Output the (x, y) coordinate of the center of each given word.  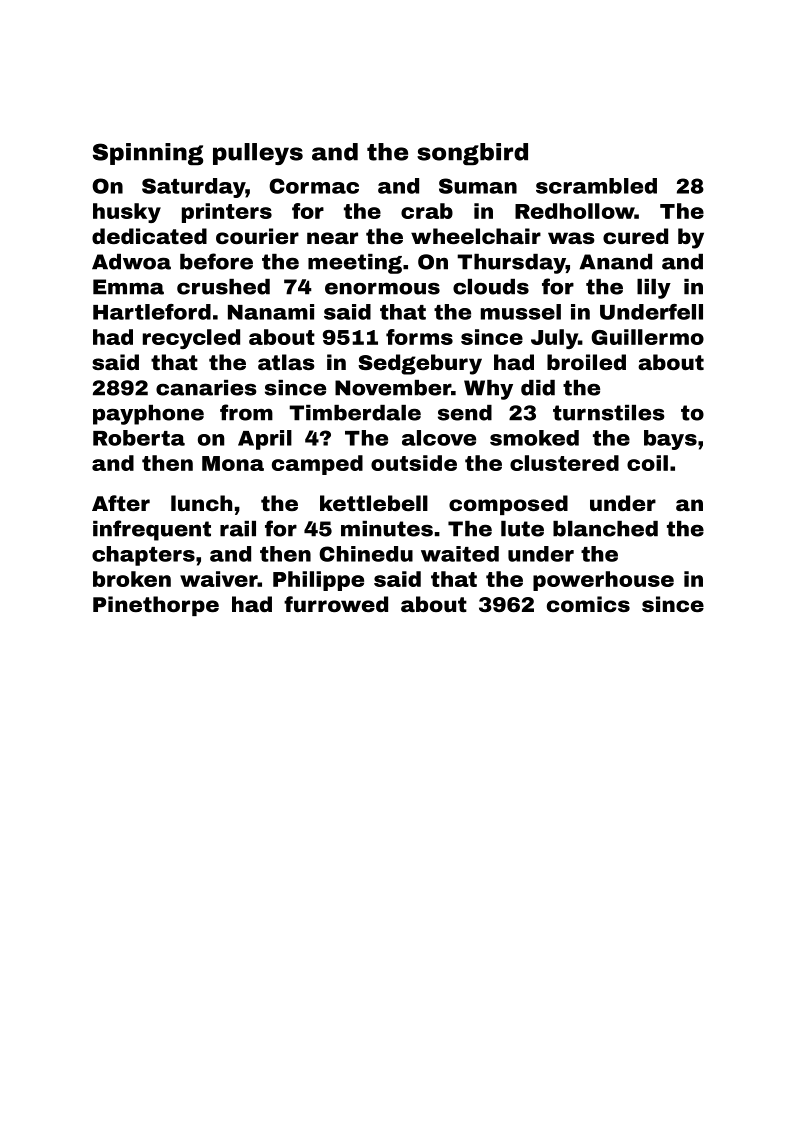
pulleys (258, 154)
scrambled (596, 186)
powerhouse (603, 581)
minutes (387, 529)
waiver (219, 579)
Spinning (148, 154)
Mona (233, 463)
